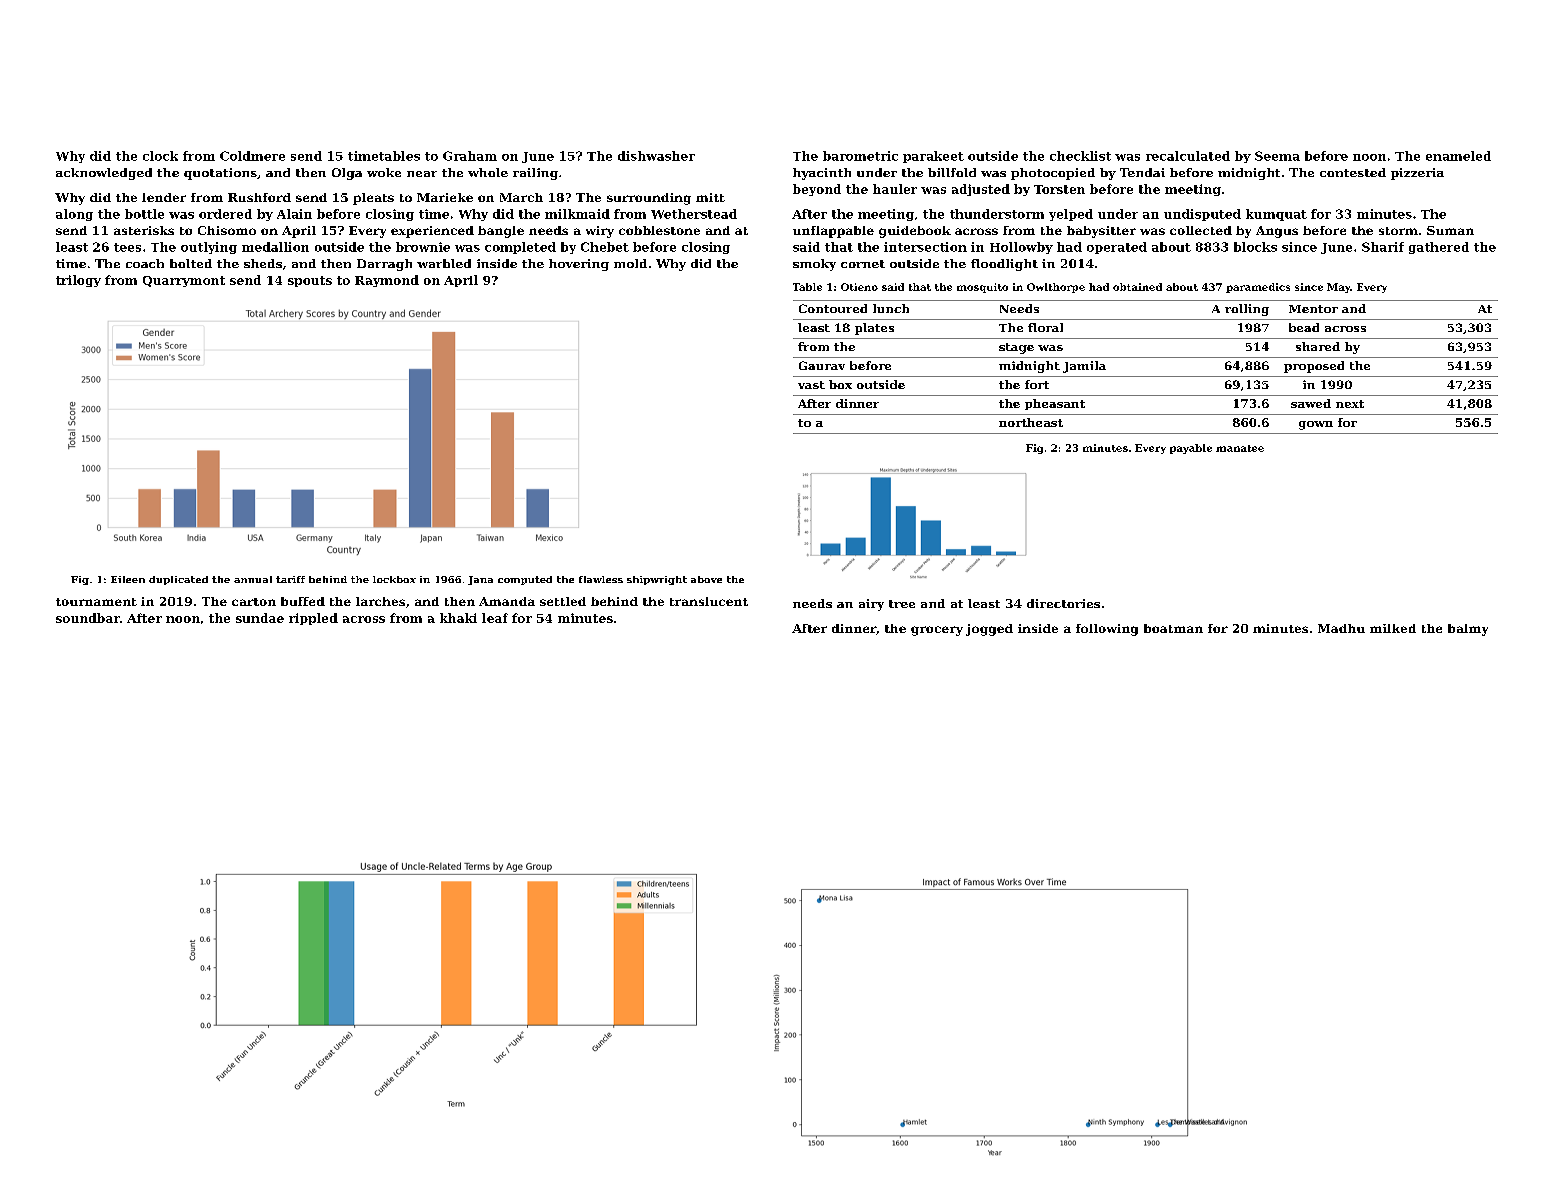 The width and height of the screenshot is (1553, 1200). What do you see at coordinates (310, 281) in the screenshot?
I see `spouts` at bounding box center [310, 281].
